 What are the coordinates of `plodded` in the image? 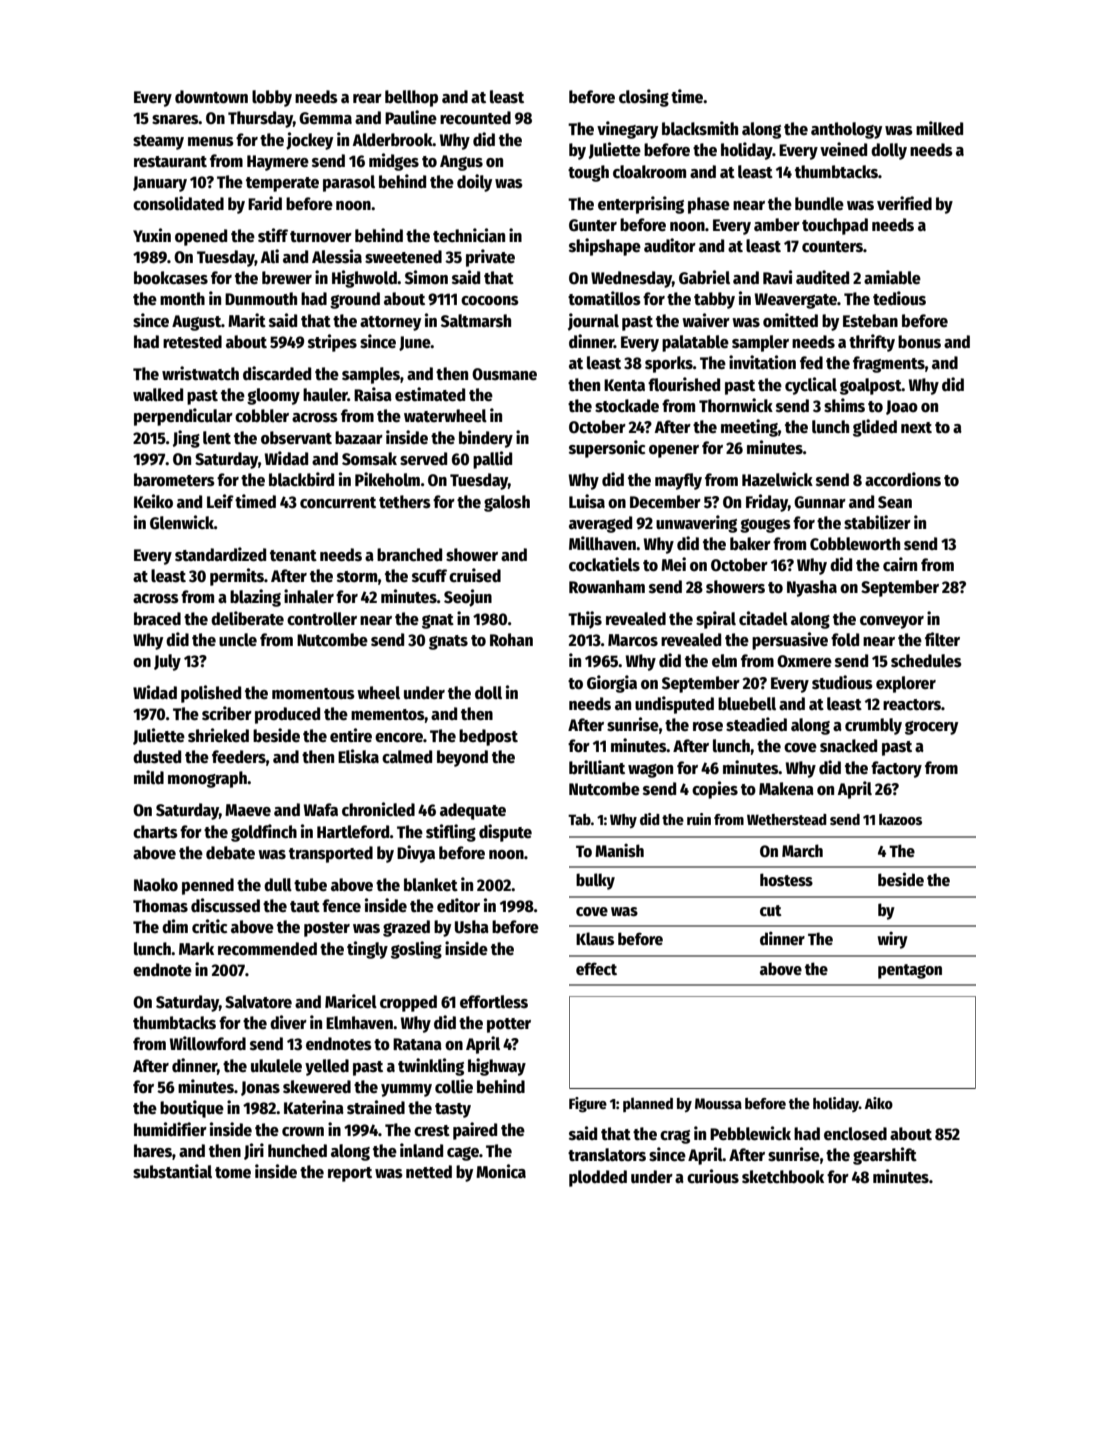 It's located at (598, 1178).
